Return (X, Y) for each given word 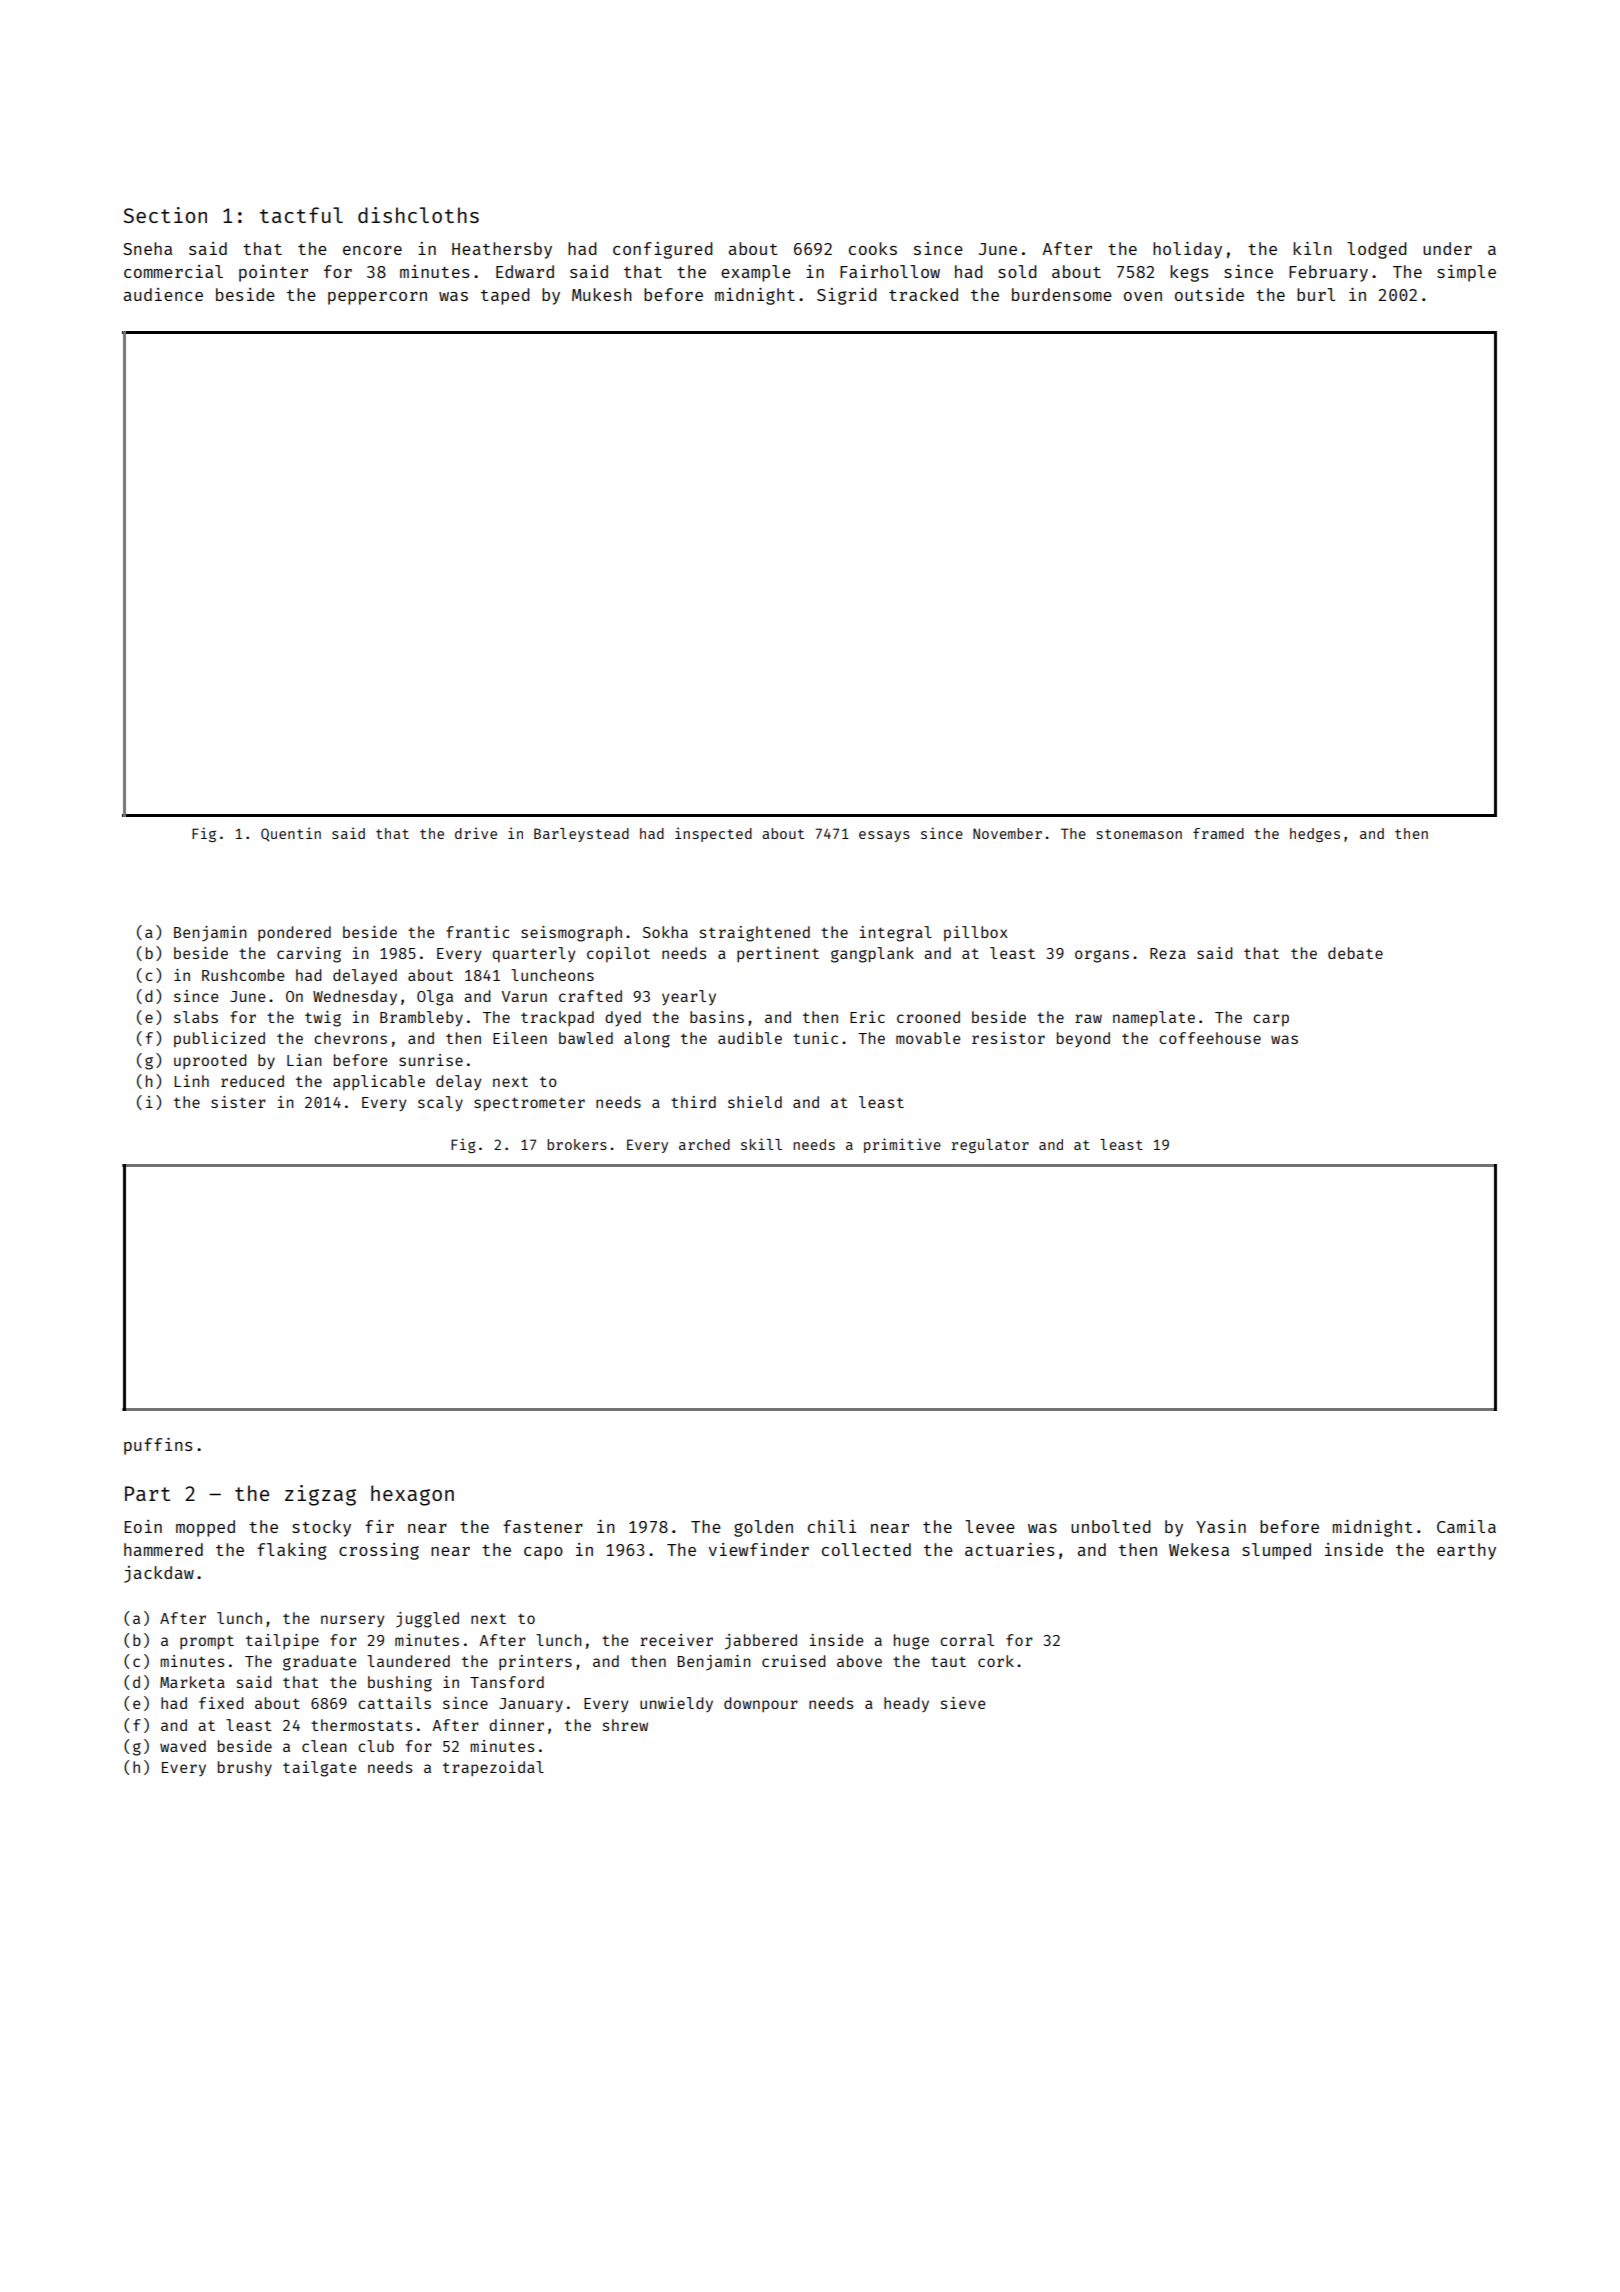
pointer (273, 273)
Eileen (520, 1038)
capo (543, 1553)
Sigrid (847, 296)
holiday (1187, 250)
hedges (1315, 835)
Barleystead (581, 835)
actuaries (1009, 1549)
